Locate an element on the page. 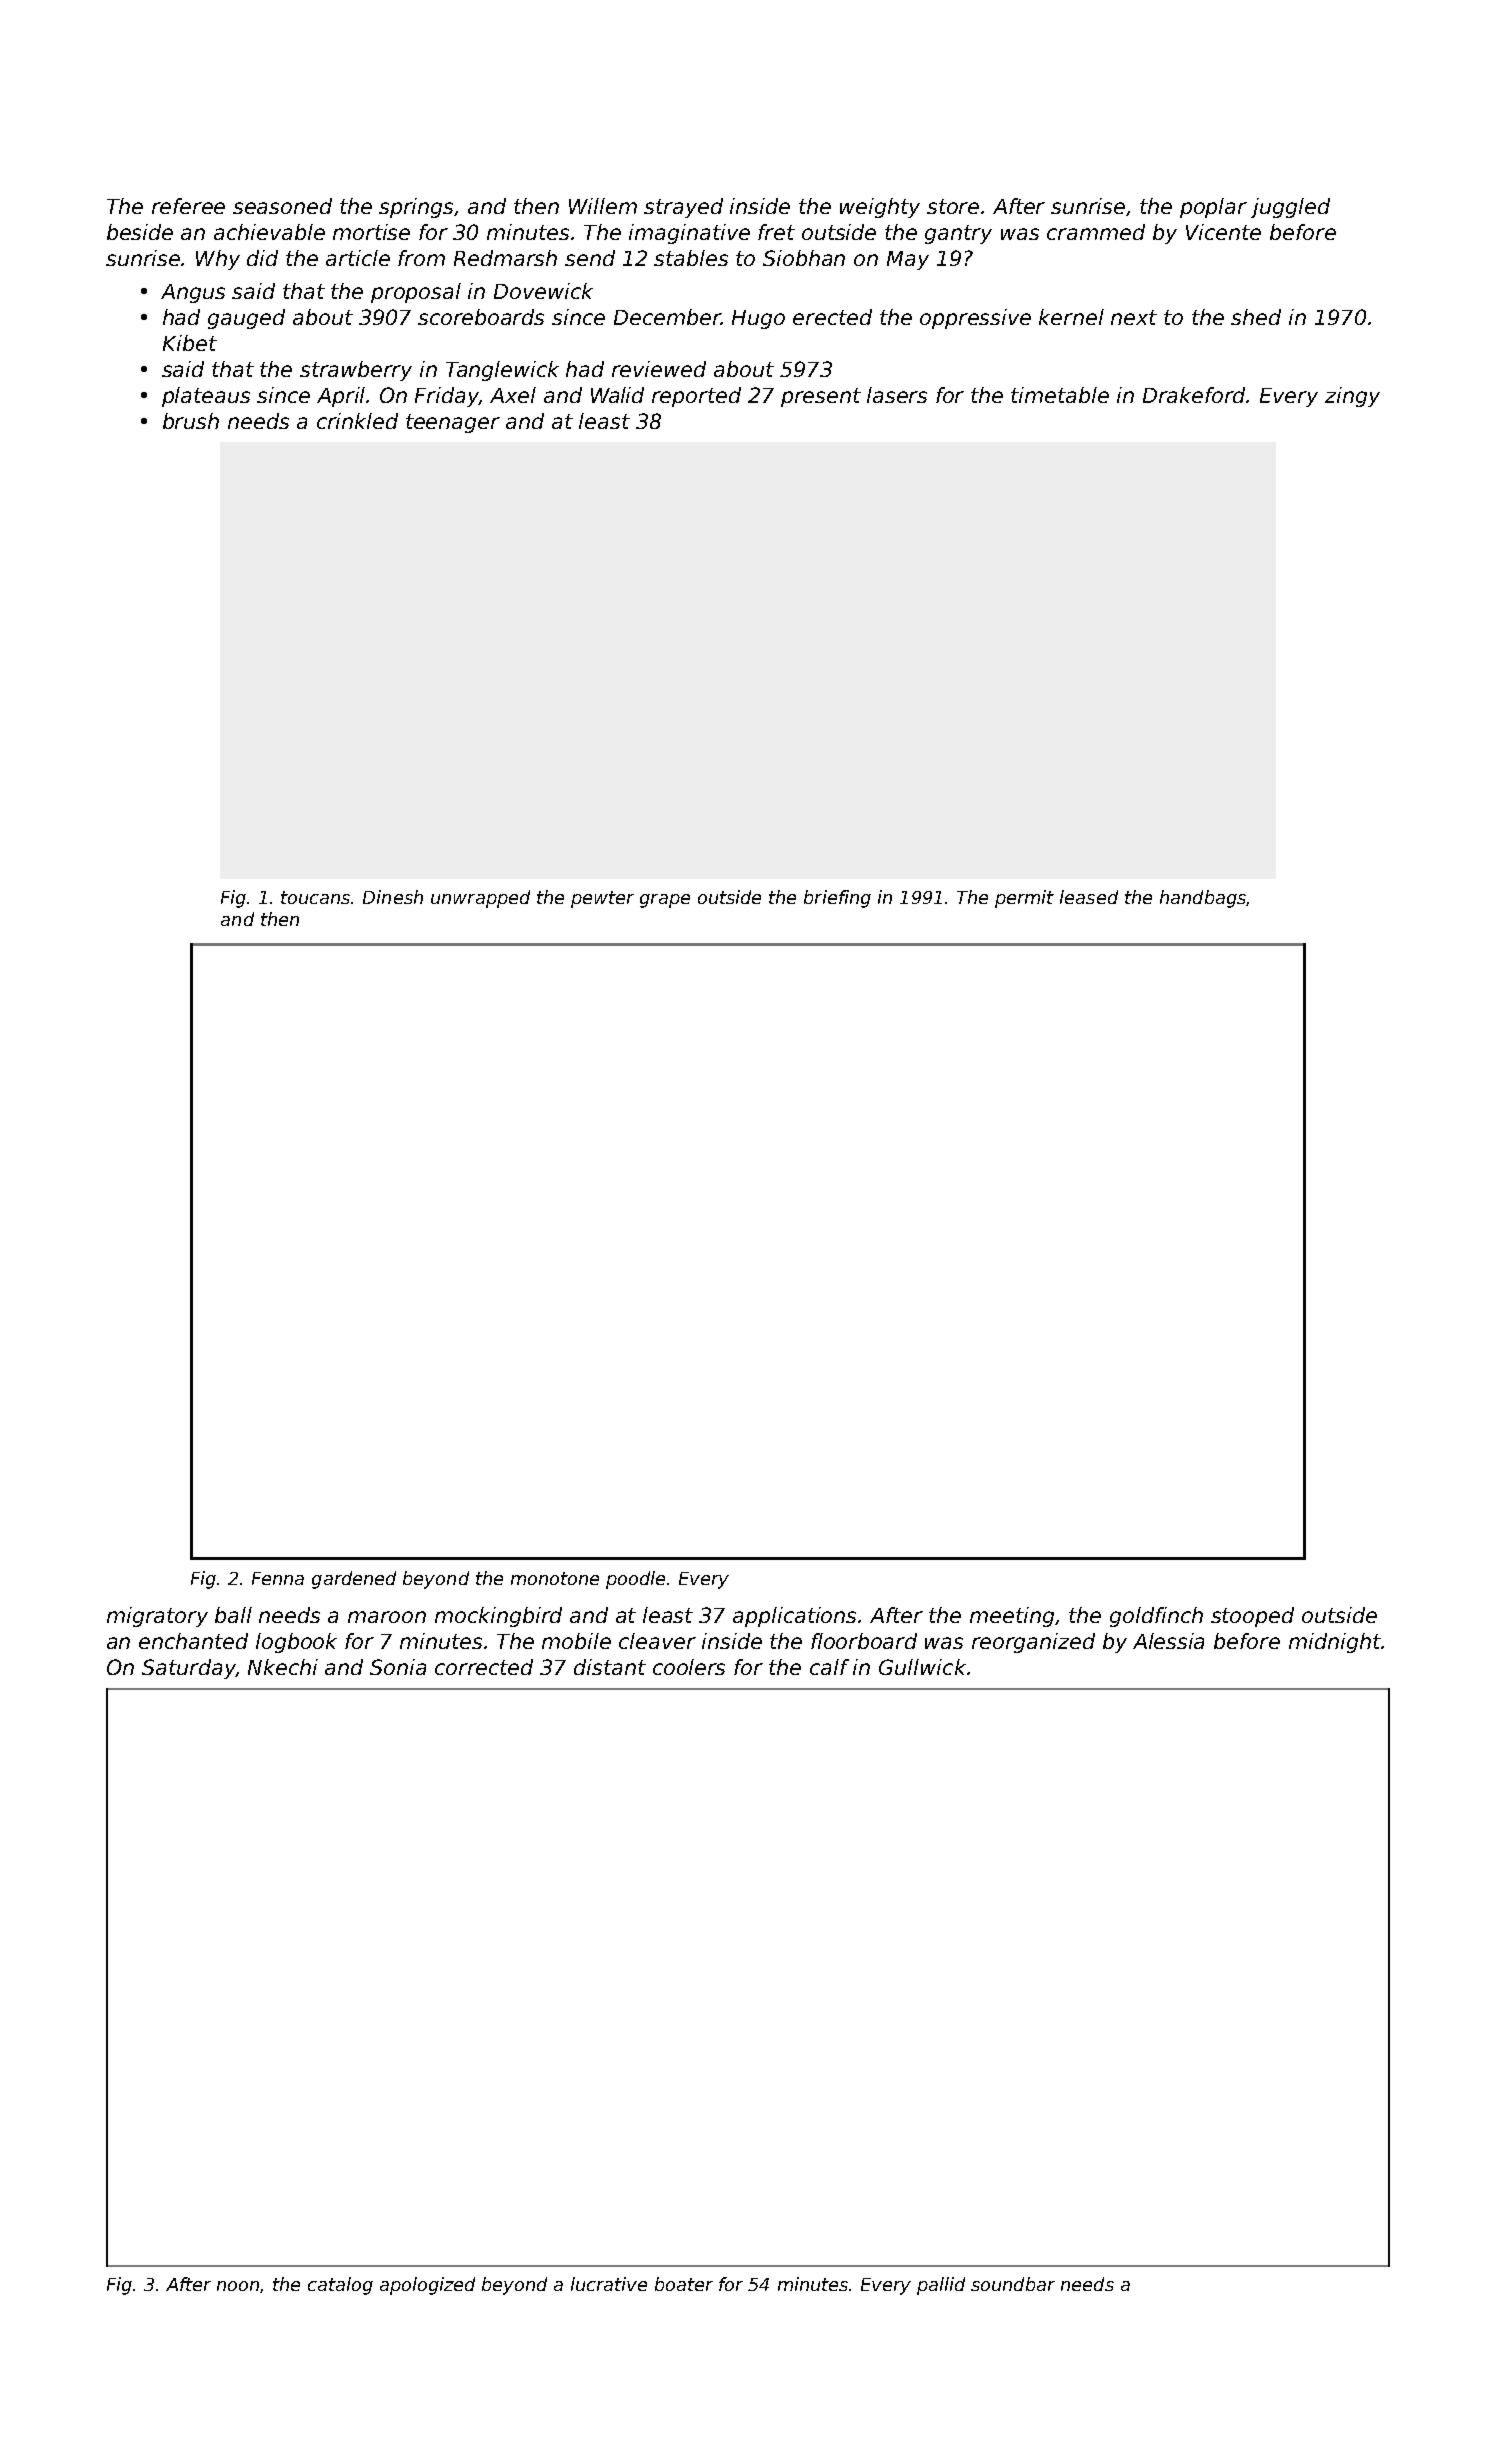 Image resolution: width=1496 pixels, height=2464 pixels. noon is located at coordinates (238, 2286).
